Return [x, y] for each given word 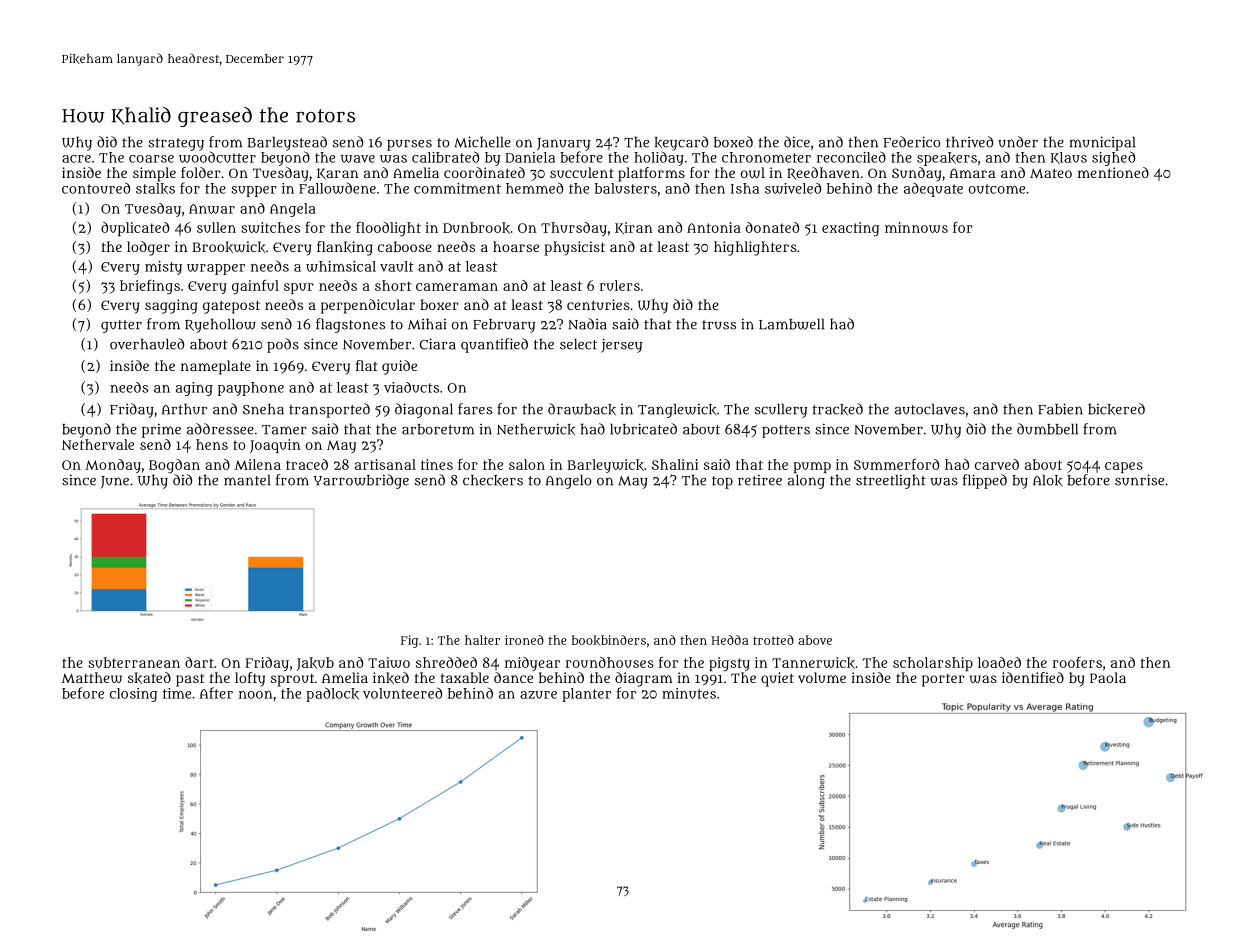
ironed [524, 640]
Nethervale [98, 444]
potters [786, 431]
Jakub [315, 664]
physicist [575, 248]
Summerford [896, 464]
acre [76, 159]
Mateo [1051, 173]
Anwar [212, 209]
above [815, 640]
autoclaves [930, 409]
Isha [745, 188]
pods [283, 345]
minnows [916, 227]
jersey [621, 345]
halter [482, 640]
